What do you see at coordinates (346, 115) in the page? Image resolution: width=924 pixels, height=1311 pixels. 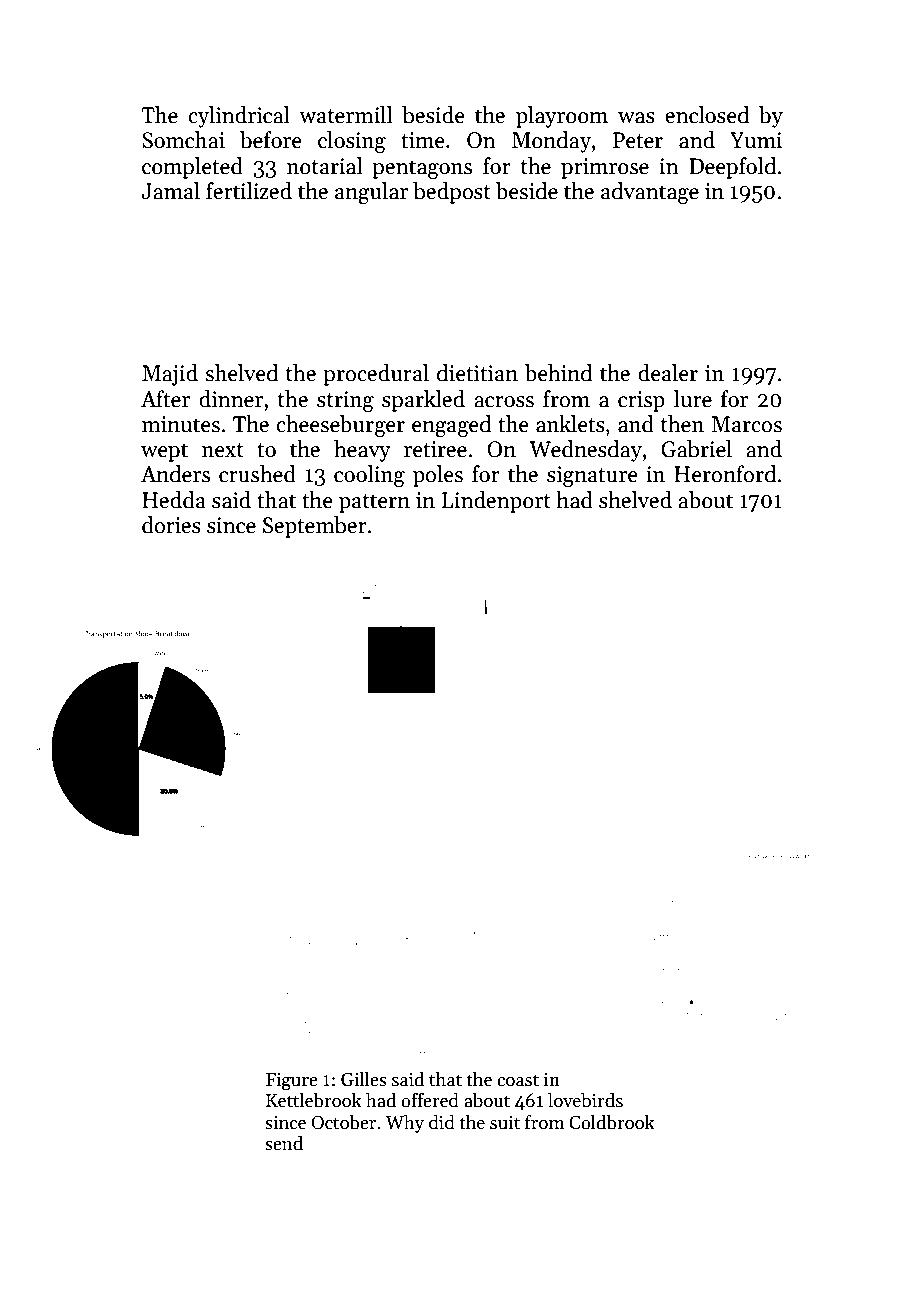 I see `watermill` at bounding box center [346, 115].
